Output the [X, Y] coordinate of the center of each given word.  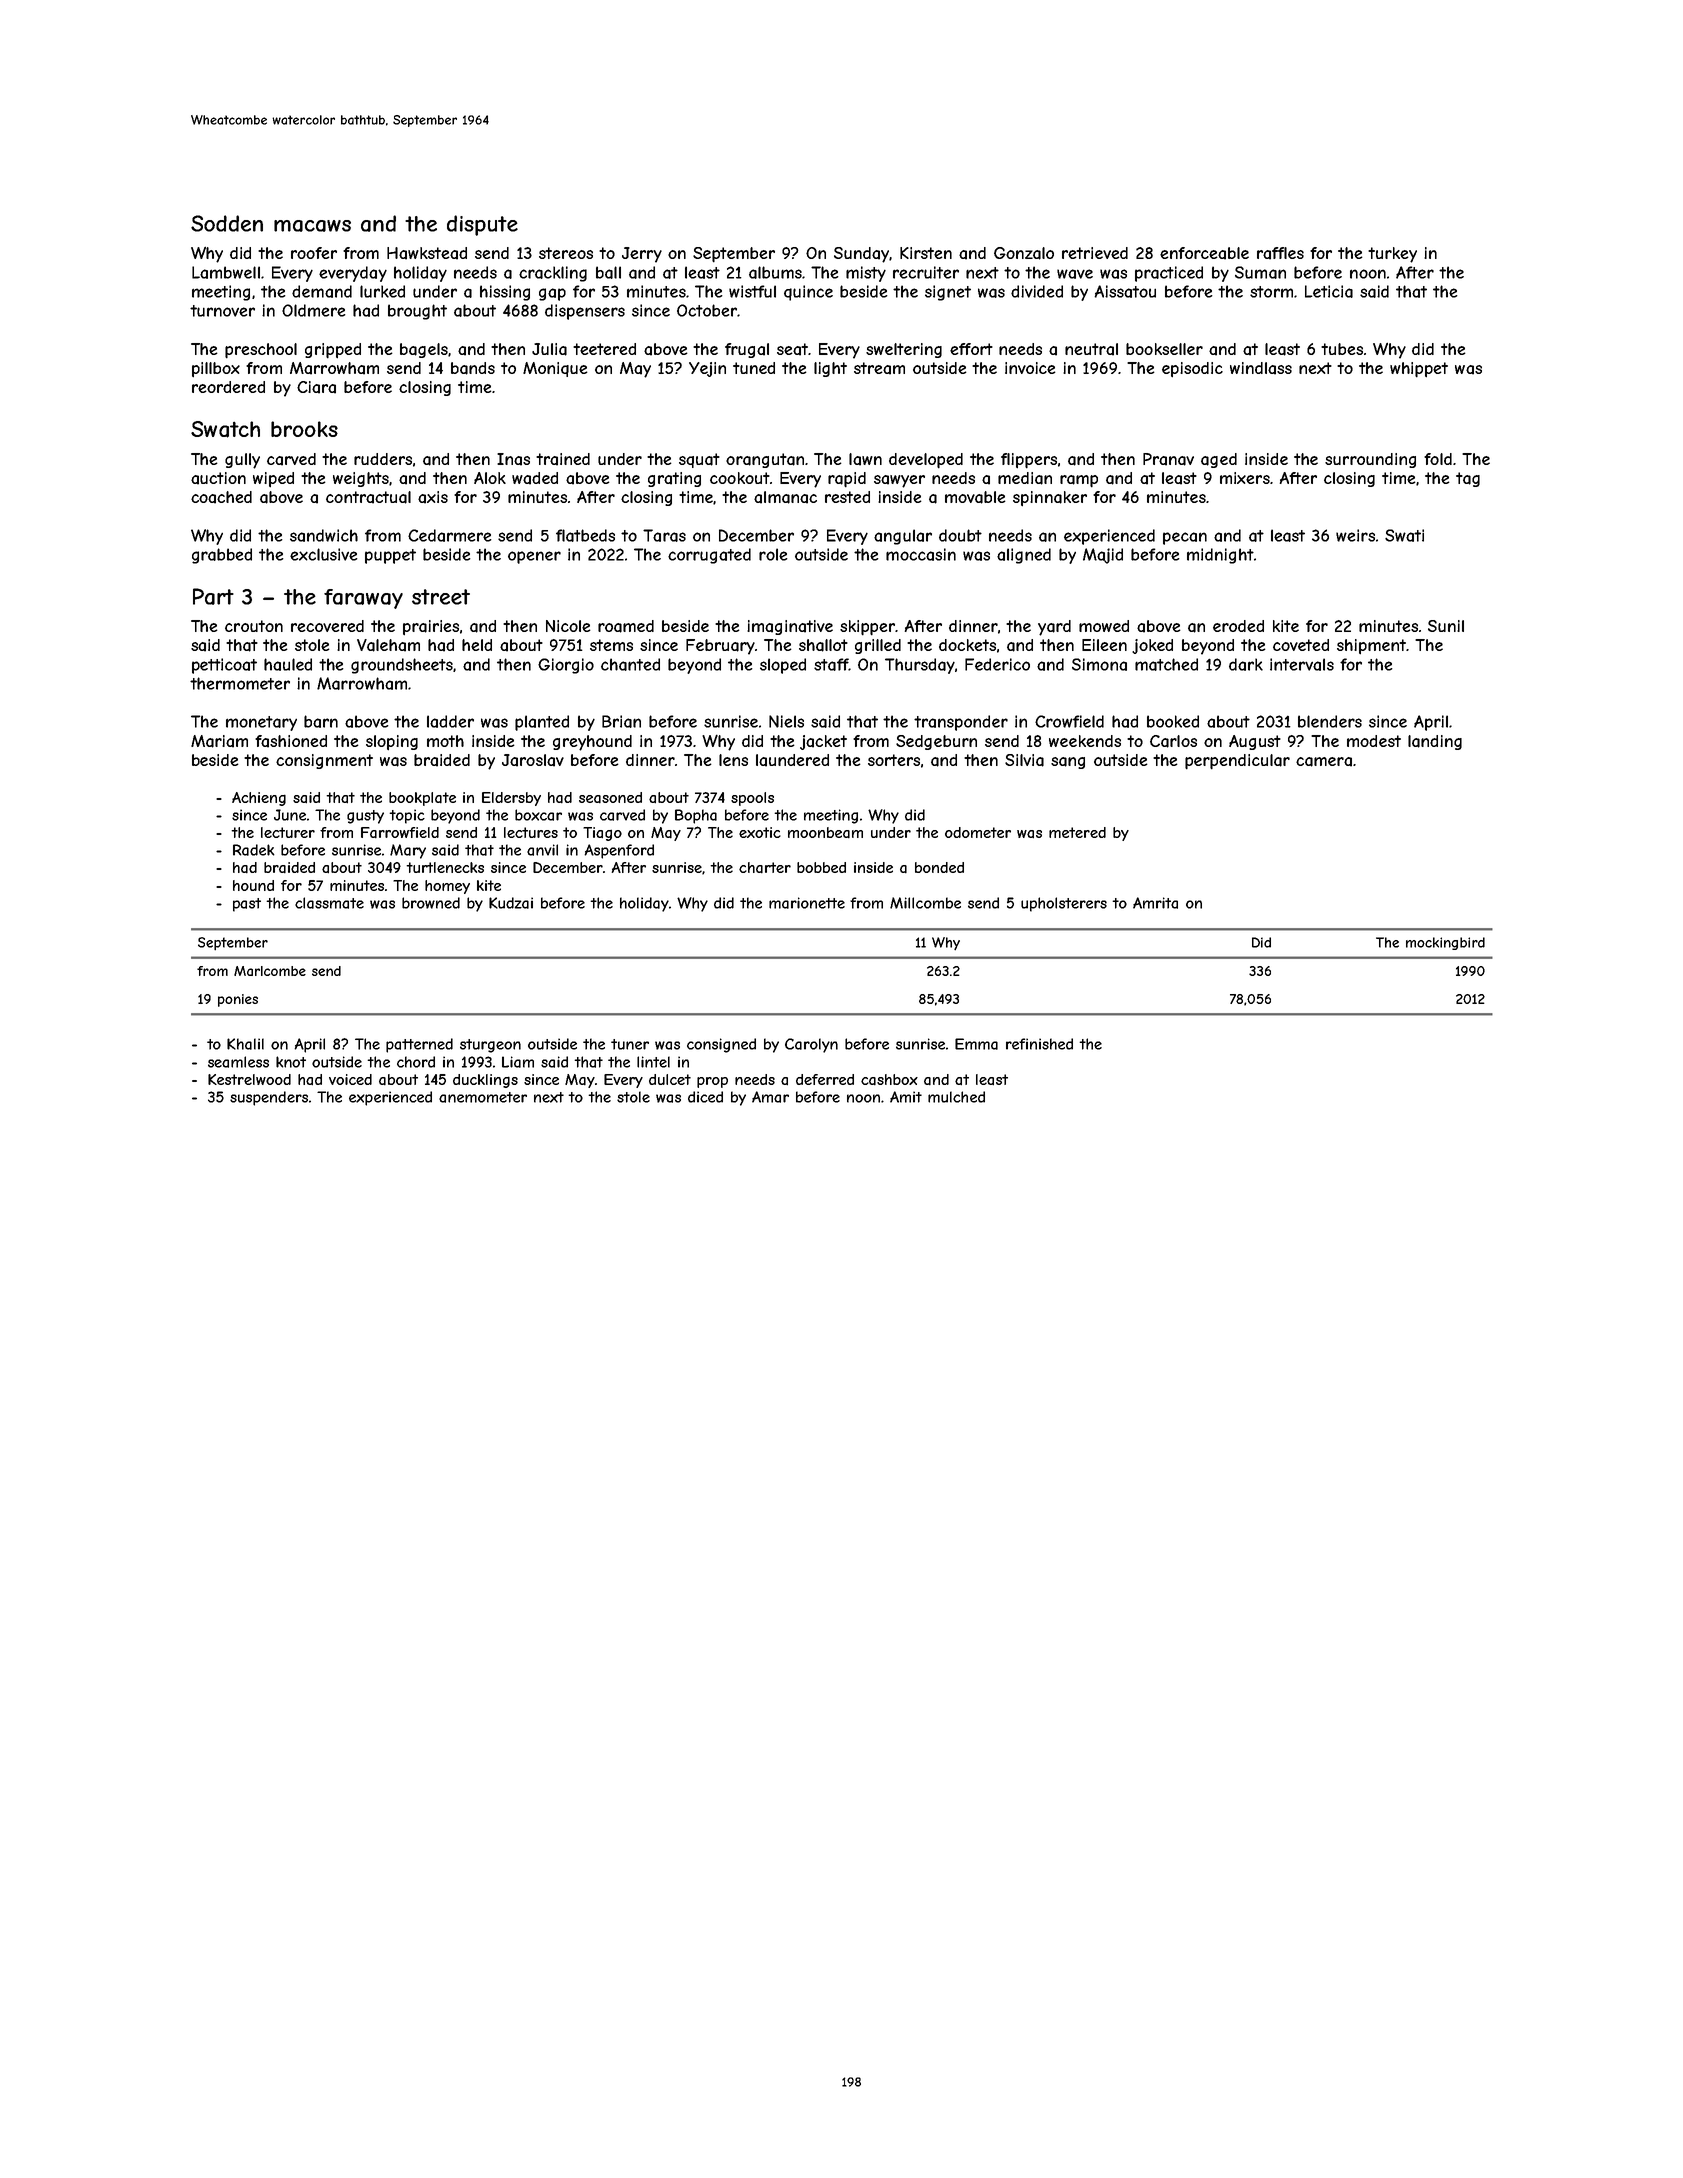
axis [433, 497]
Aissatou [1125, 291]
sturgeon [490, 1046]
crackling [553, 274]
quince [808, 293]
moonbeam [825, 832]
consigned [721, 1045]
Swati [1404, 535]
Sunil [1446, 626]
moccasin [921, 554]
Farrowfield [400, 832]
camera [1324, 762]
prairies [431, 628]
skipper [868, 628]
